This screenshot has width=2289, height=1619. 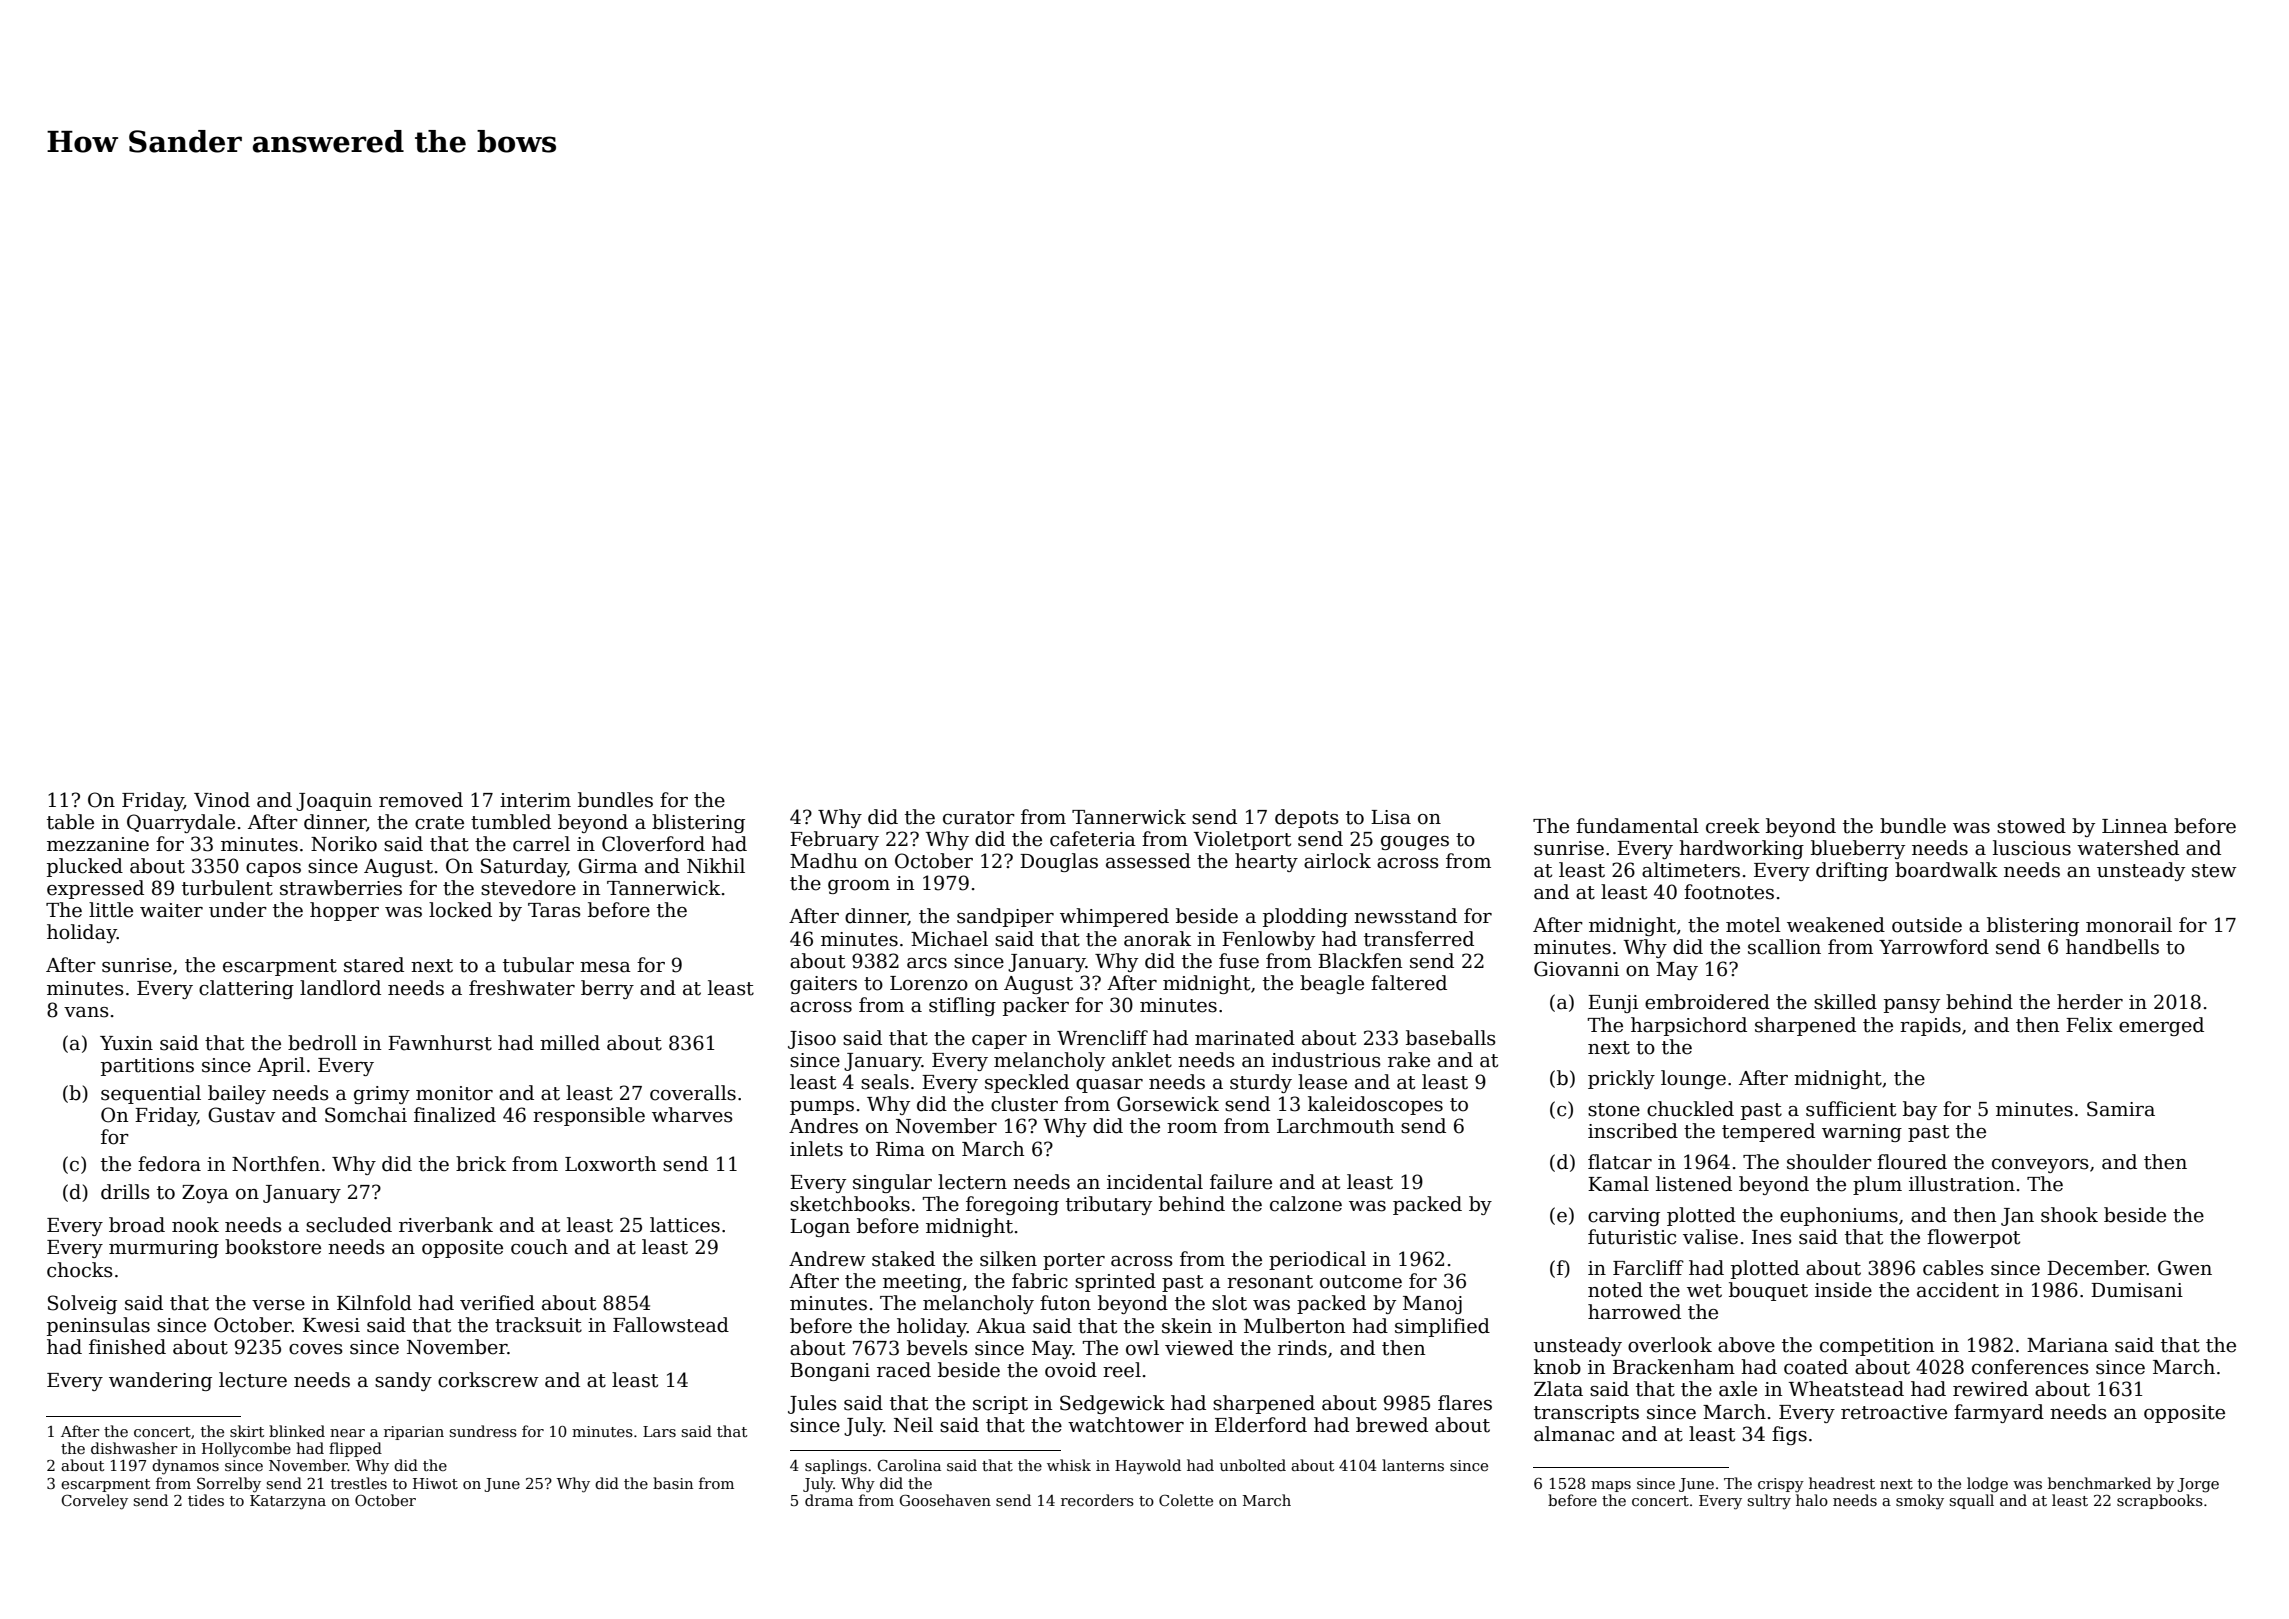 What do you see at coordinates (2135, 826) in the screenshot?
I see `Linnea` at bounding box center [2135, 826].
